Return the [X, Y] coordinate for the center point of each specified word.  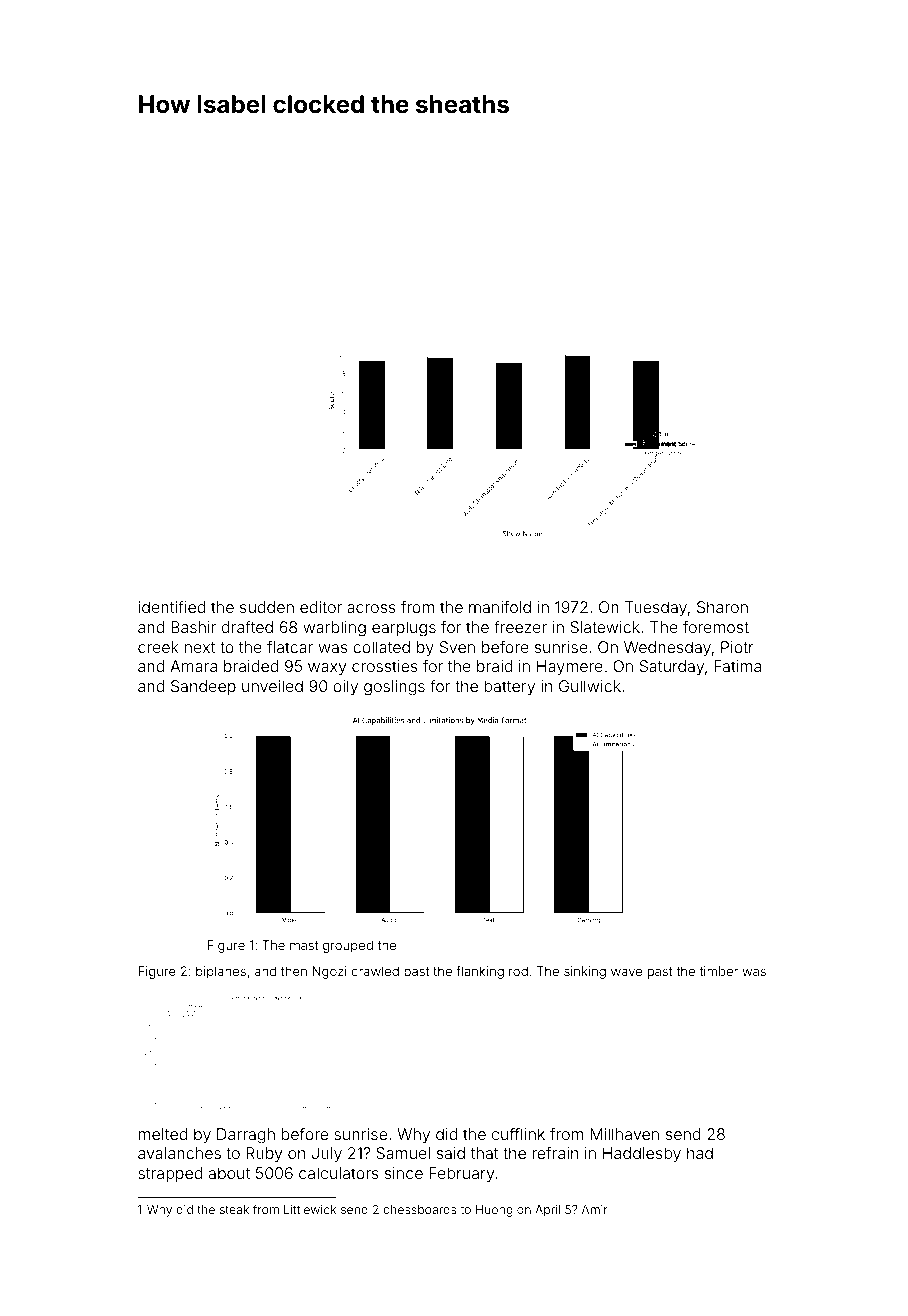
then [294, 971]
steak [234, 1209]
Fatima [737, 666]
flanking [480, 972]
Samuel [403, 1153]
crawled [375, 971]
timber [719, 971]
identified [172, 606]
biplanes [221, 972]
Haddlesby [642, 1155]
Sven [457, 647]
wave [626, 972]
